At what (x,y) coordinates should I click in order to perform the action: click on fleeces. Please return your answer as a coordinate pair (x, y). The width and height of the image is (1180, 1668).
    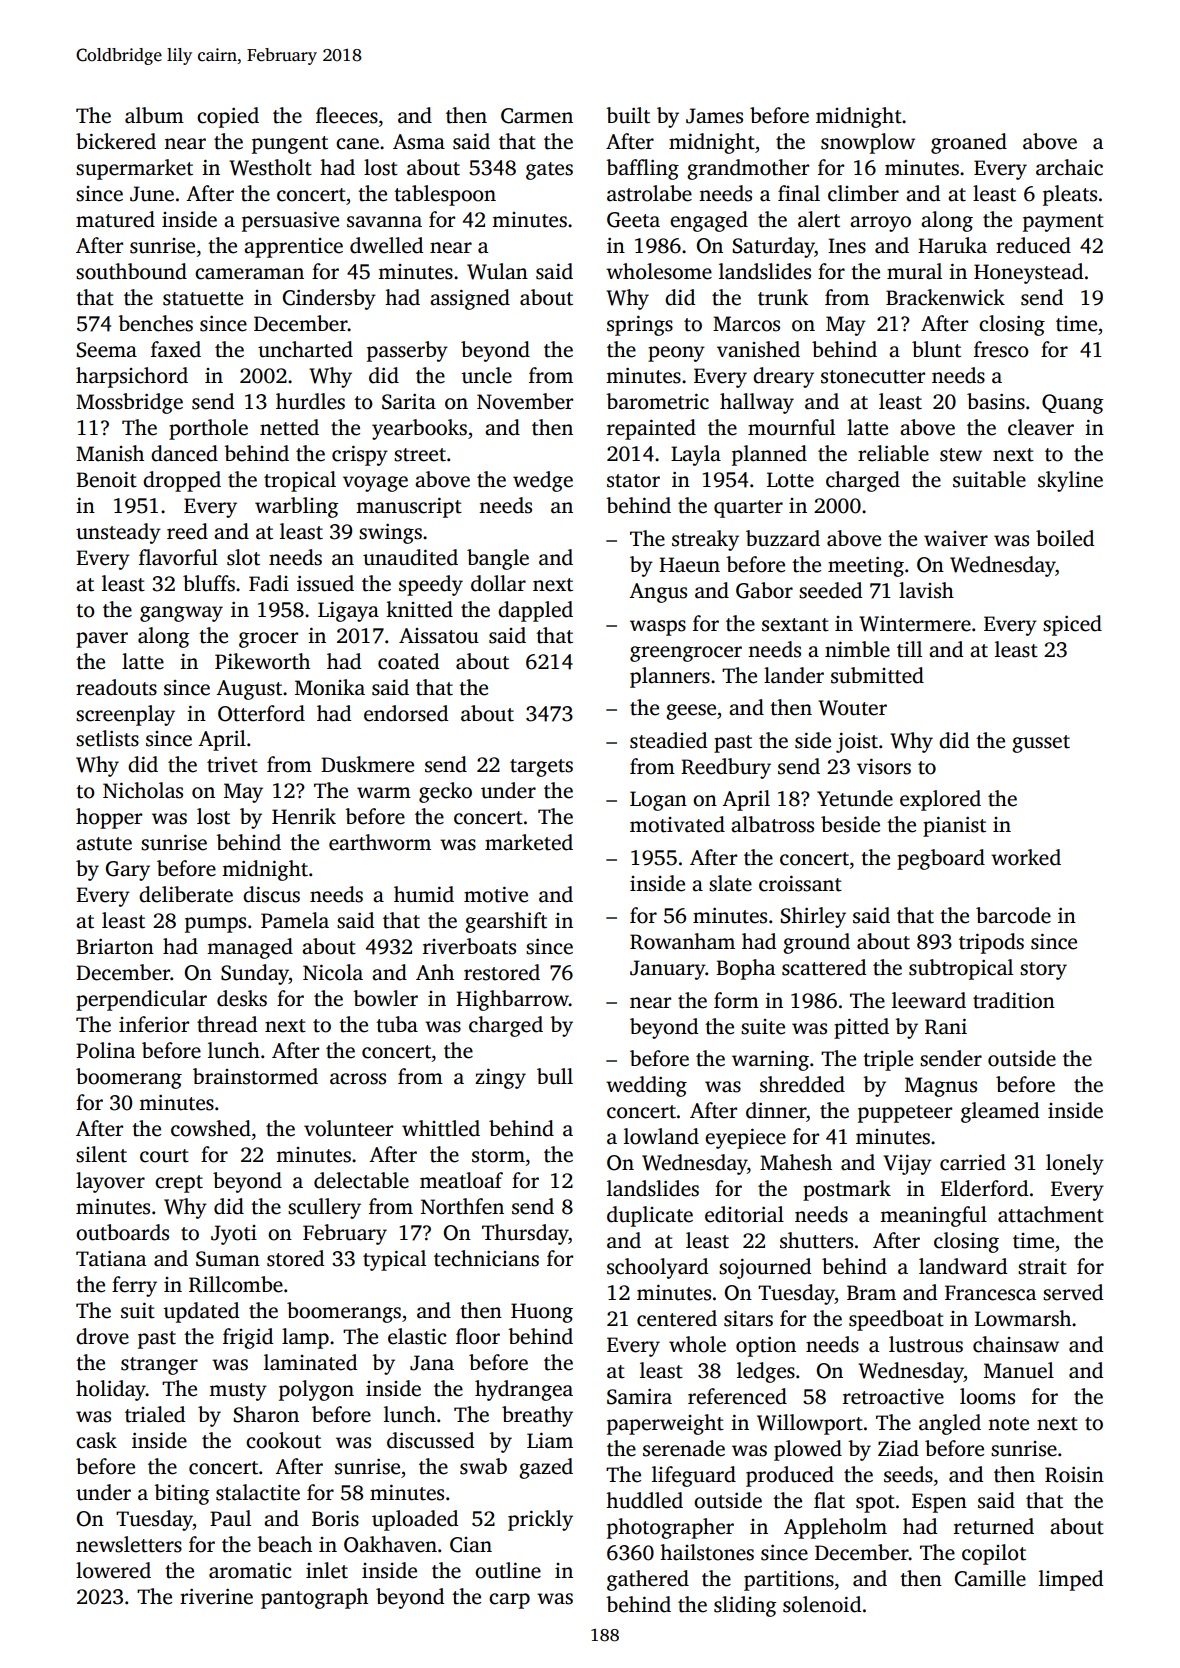
    Looking at the image, I should click on (347, 115).
